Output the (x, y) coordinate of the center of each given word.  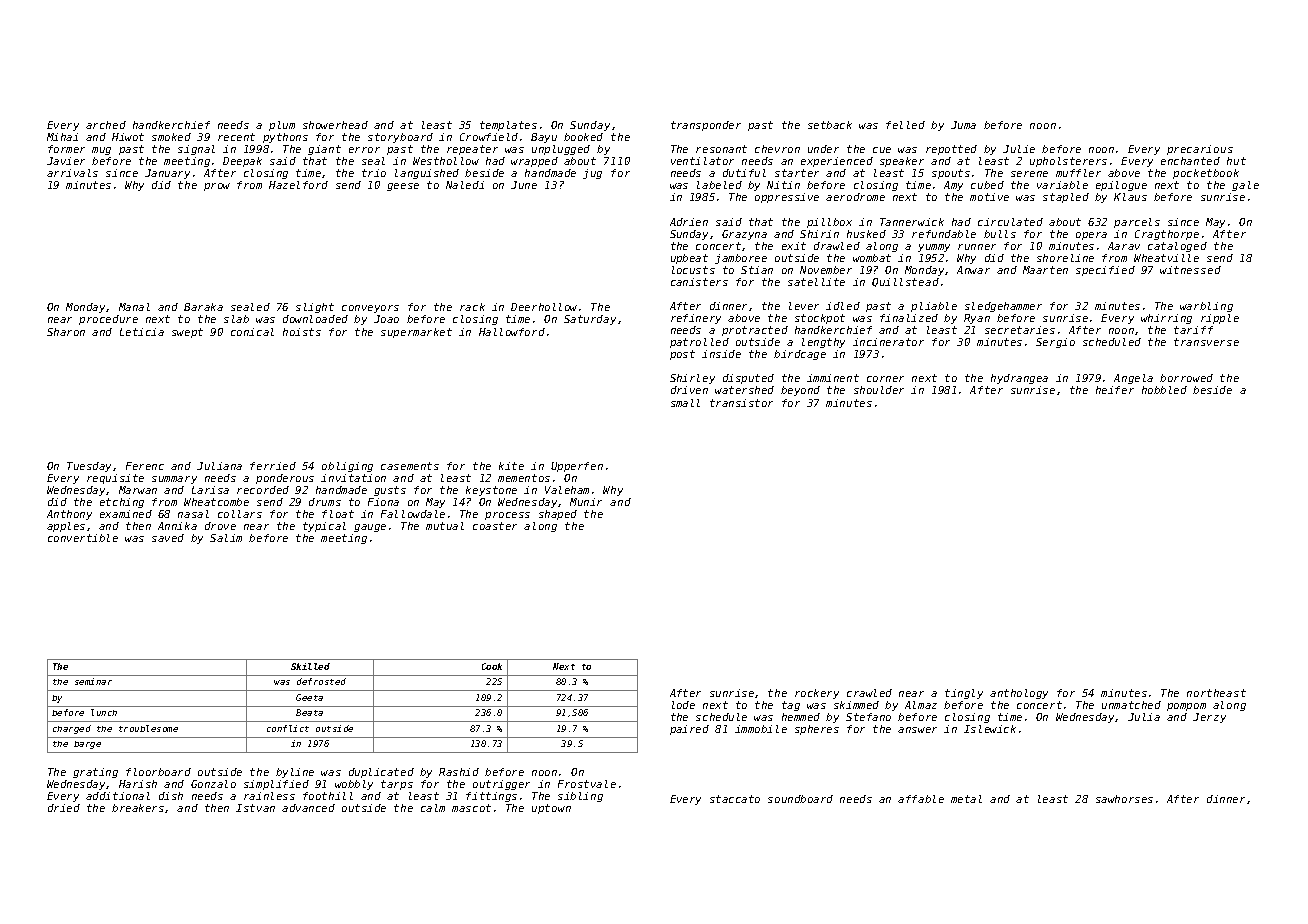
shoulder (879, 390)
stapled (1066, 198)
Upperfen (577, 467)
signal (196, 150)
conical (252, 332)
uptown (551, 809)
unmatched (1131, 705)
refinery (696, 319)
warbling (1206, 307)
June (524, 185)
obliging (347, 467)
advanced (308, 808)
